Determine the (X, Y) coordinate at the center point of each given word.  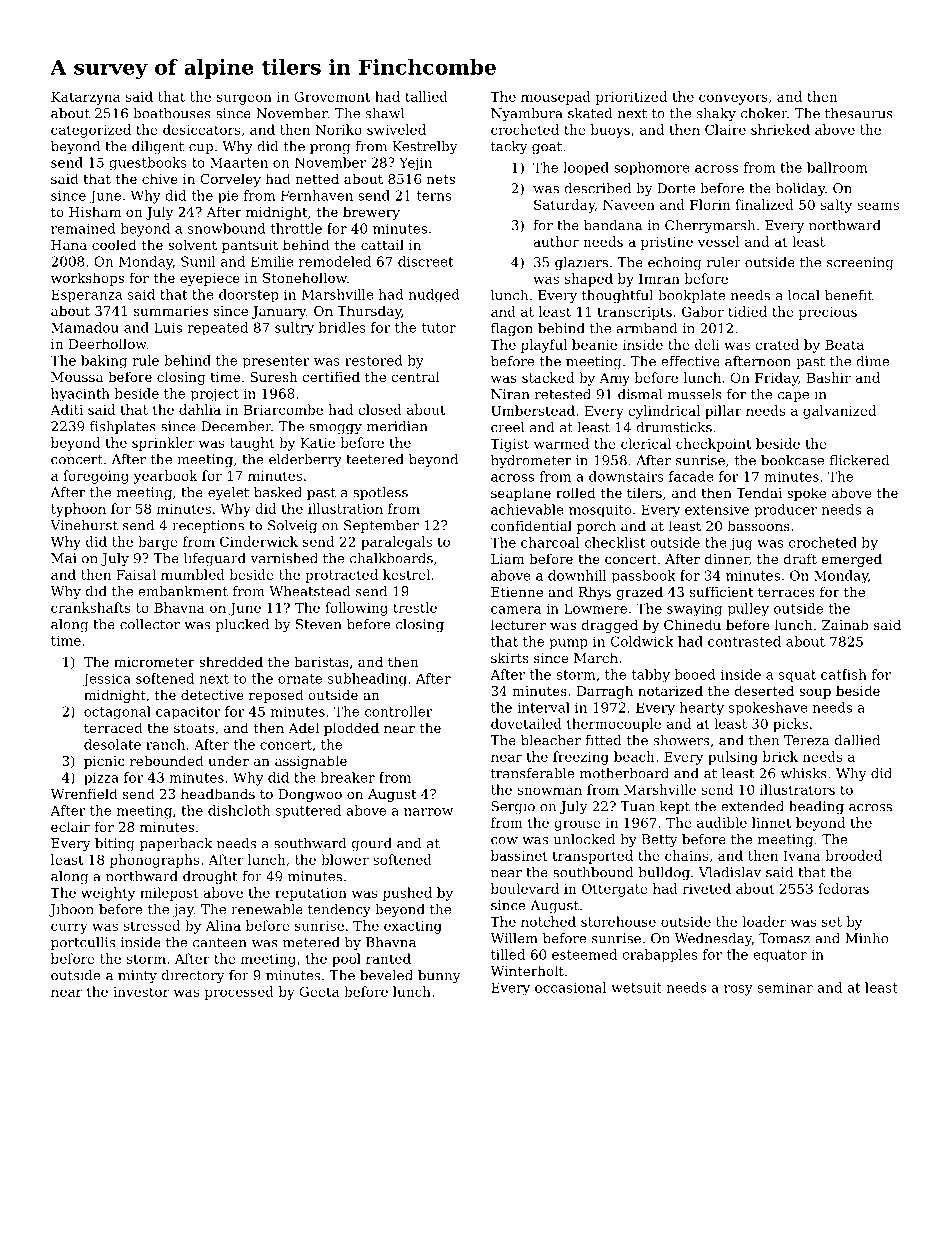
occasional (570, 987)
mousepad (556, 98)
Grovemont (332, 96)
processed (239, 993)
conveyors (733, 99)
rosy (738, 990)
